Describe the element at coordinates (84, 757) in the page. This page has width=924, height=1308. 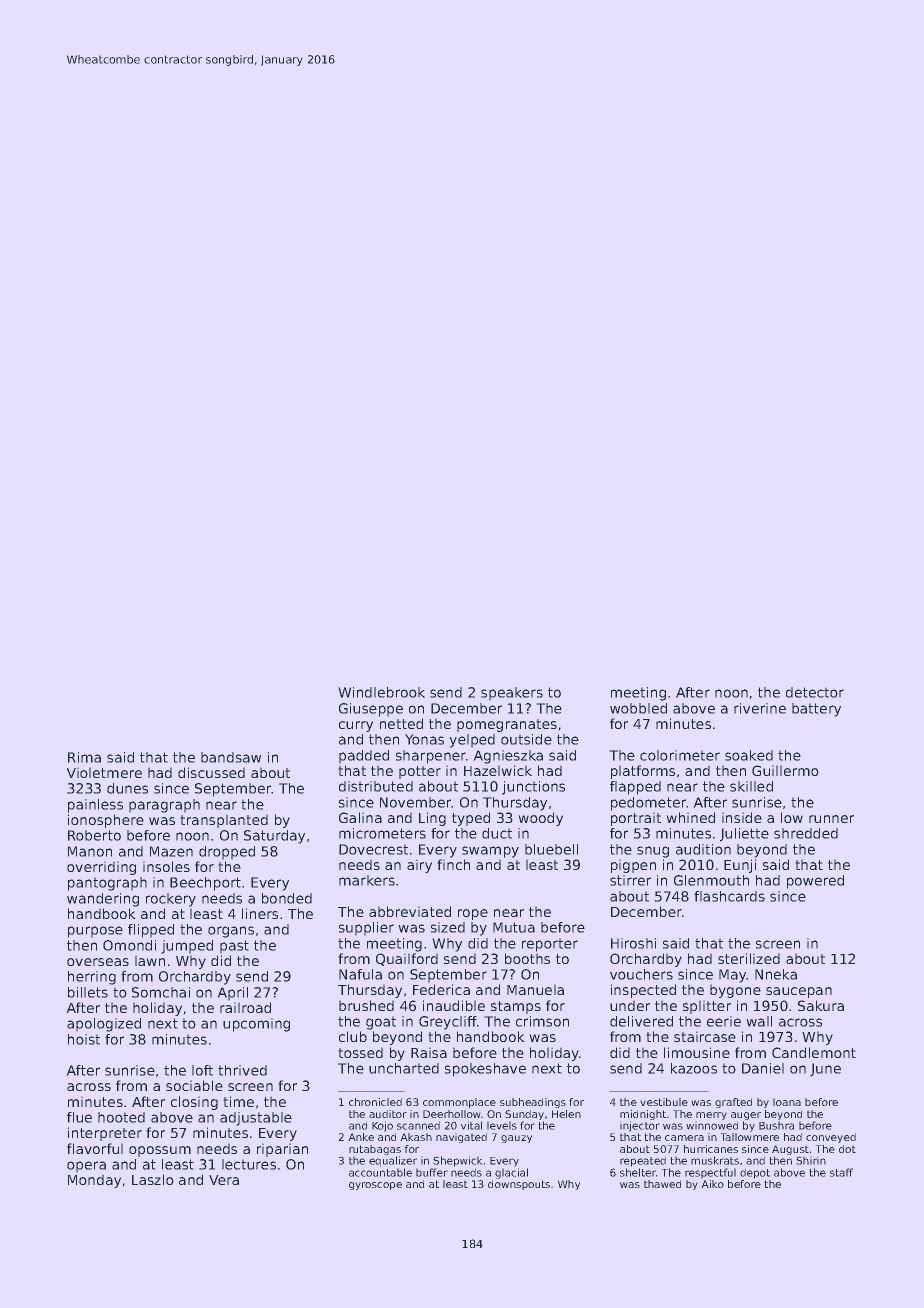
I see `Rima` at that location.
